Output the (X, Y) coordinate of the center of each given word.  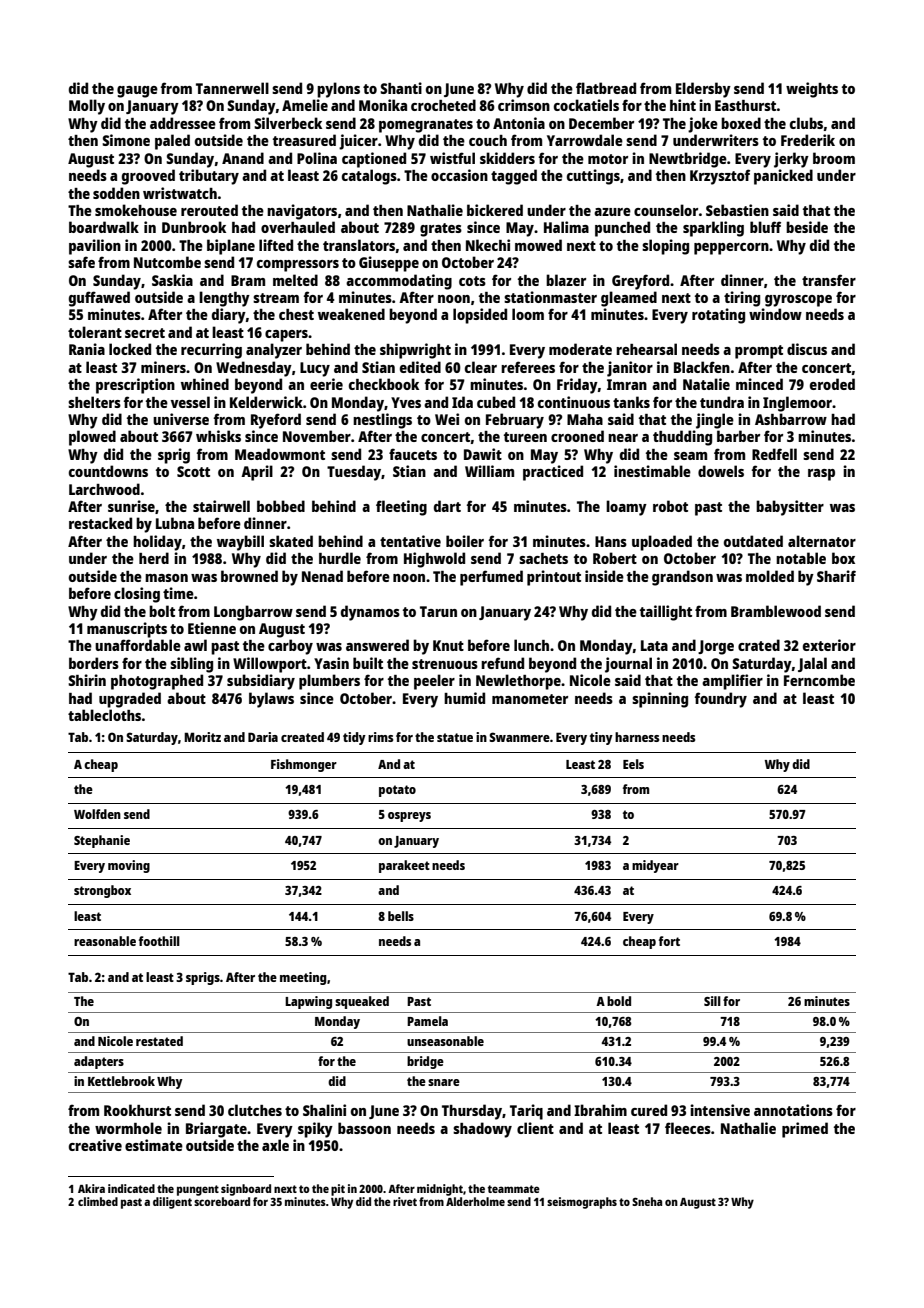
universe (181, 419)
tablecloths (104, 715)
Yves (406, 402)
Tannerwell (232, 88)
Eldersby (703, 90)
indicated (131, 1188)
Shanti (401, 88)
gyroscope (798, 301)
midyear (655, 866)
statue (455, 737)
